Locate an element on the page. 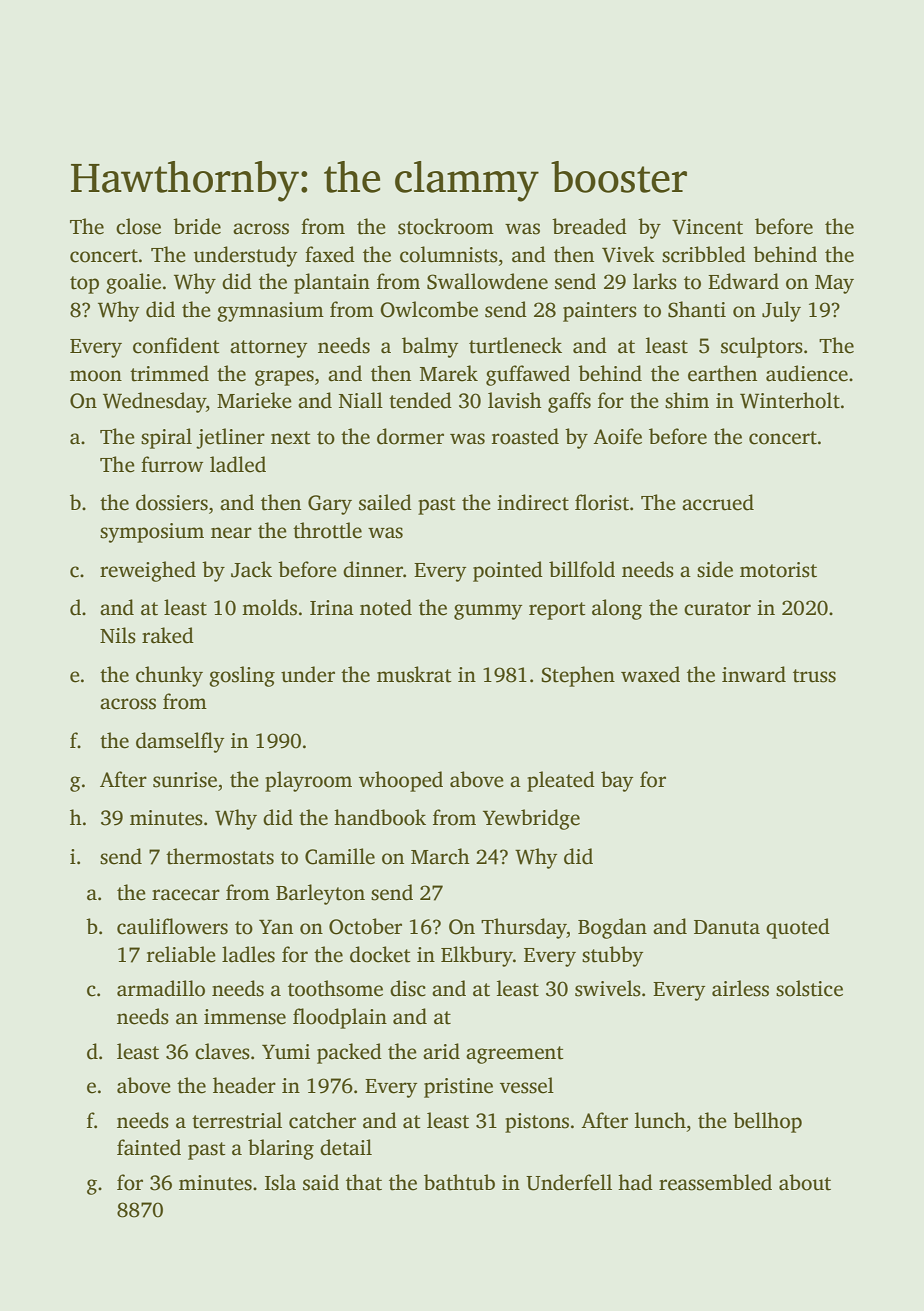 The width and height of the image is (924, 1311). fainted is located at coordinates (149, 1147).
